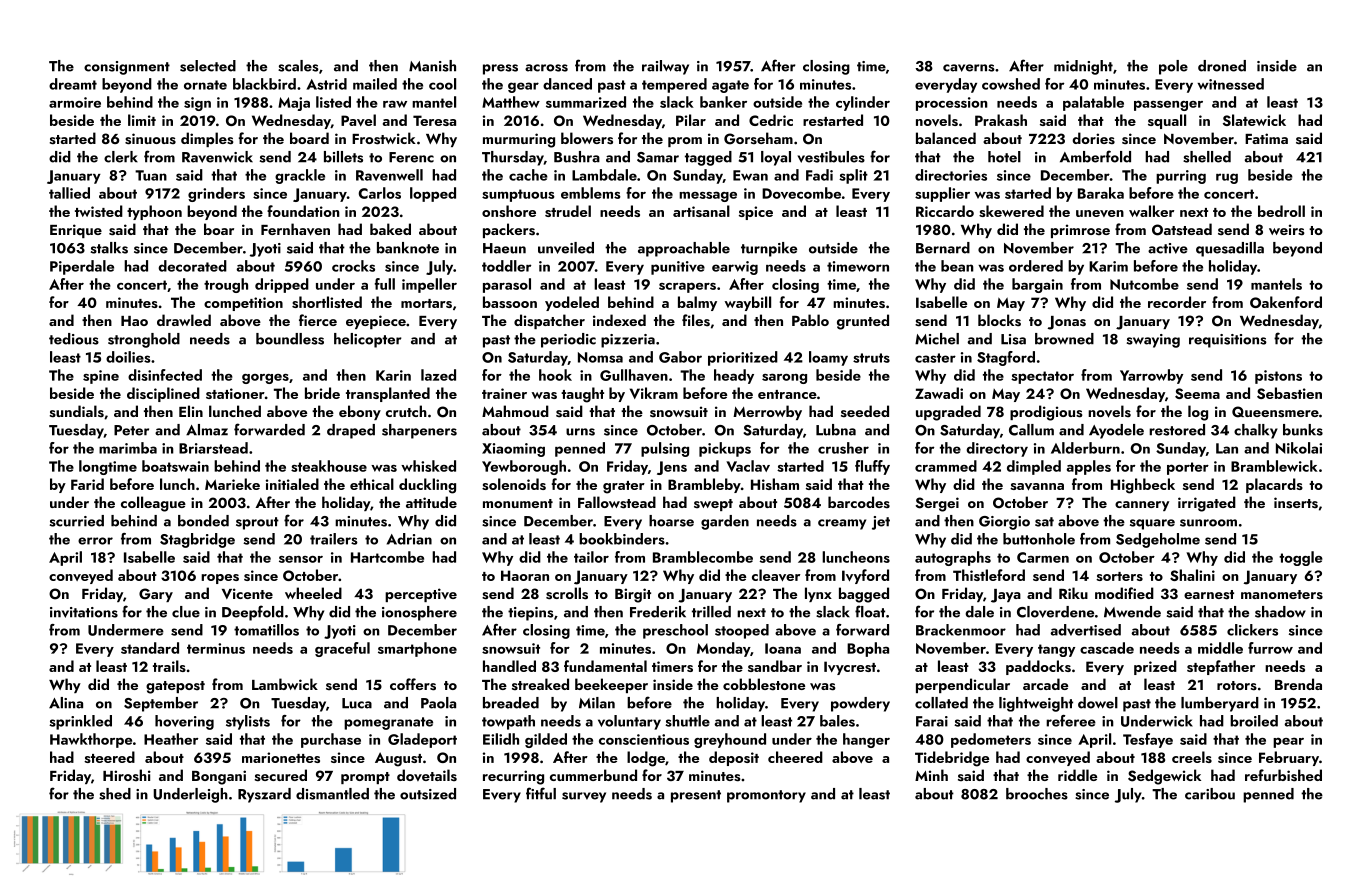 Image resolution: width=1372 pixels, height=887 pixels. Describe the element at coordinates (1230, 84) in the page. I see `witnessed` at that location.
